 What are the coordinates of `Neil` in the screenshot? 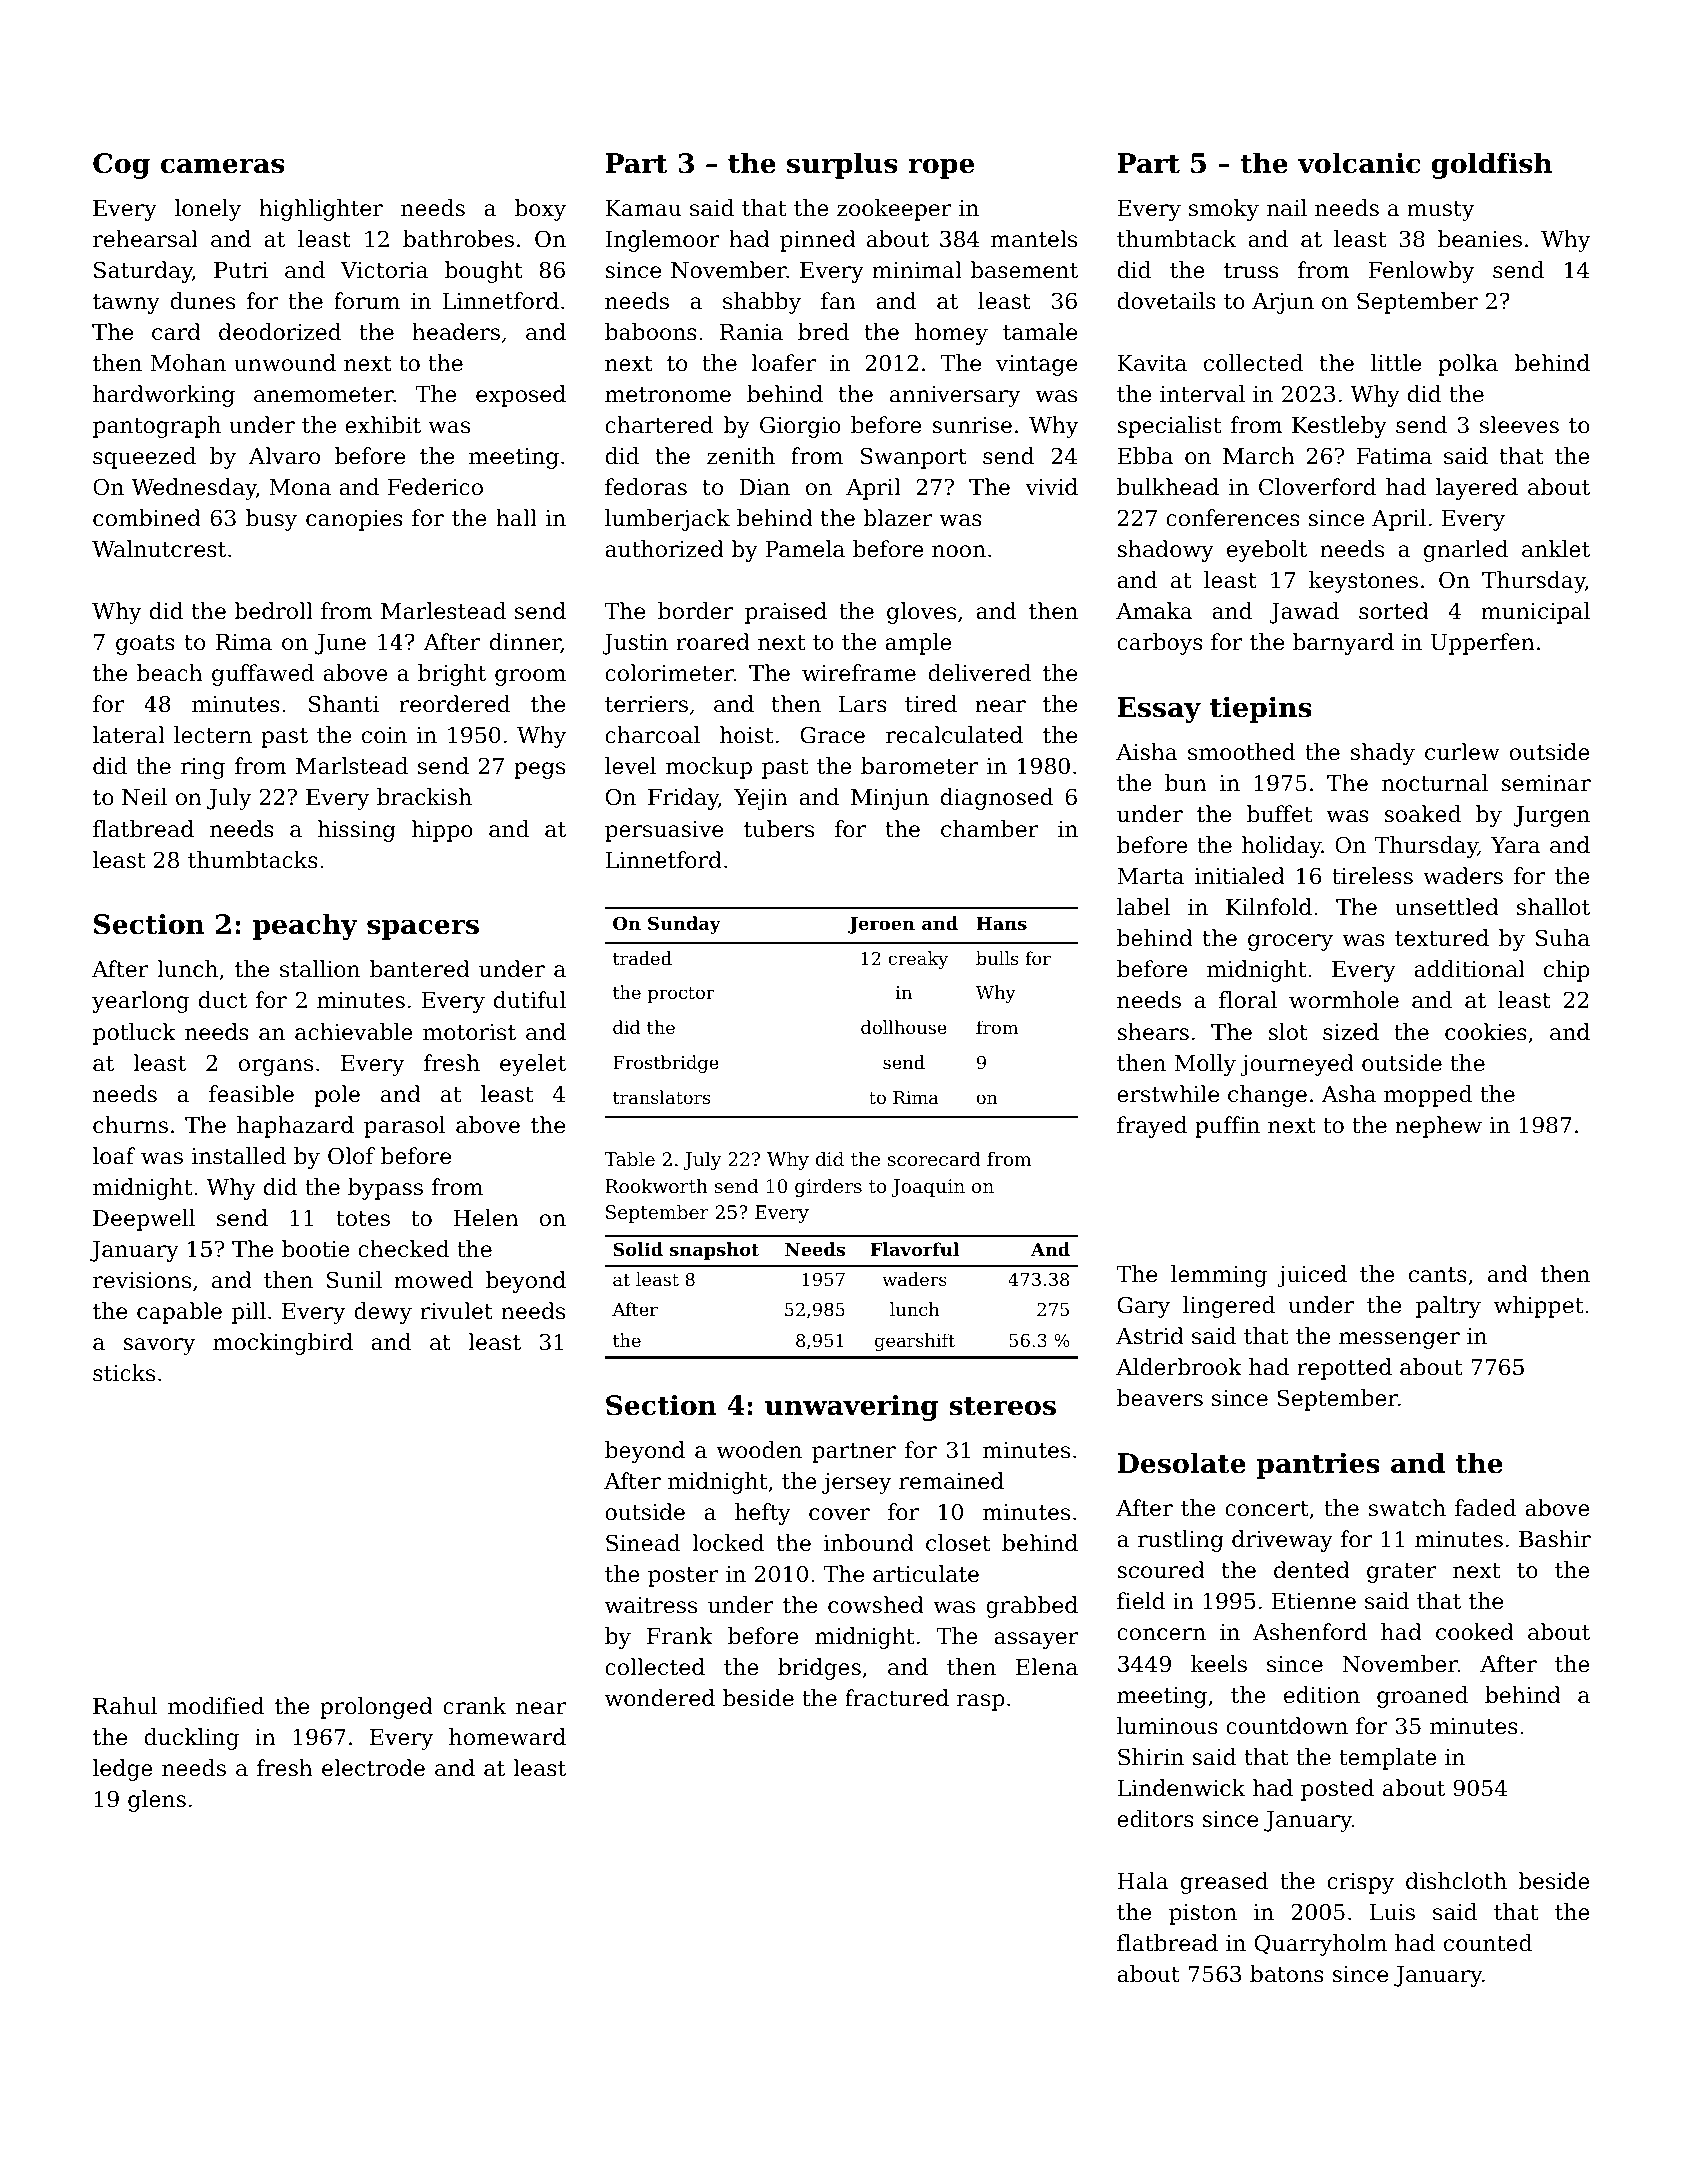 It's located at (144, 797).
